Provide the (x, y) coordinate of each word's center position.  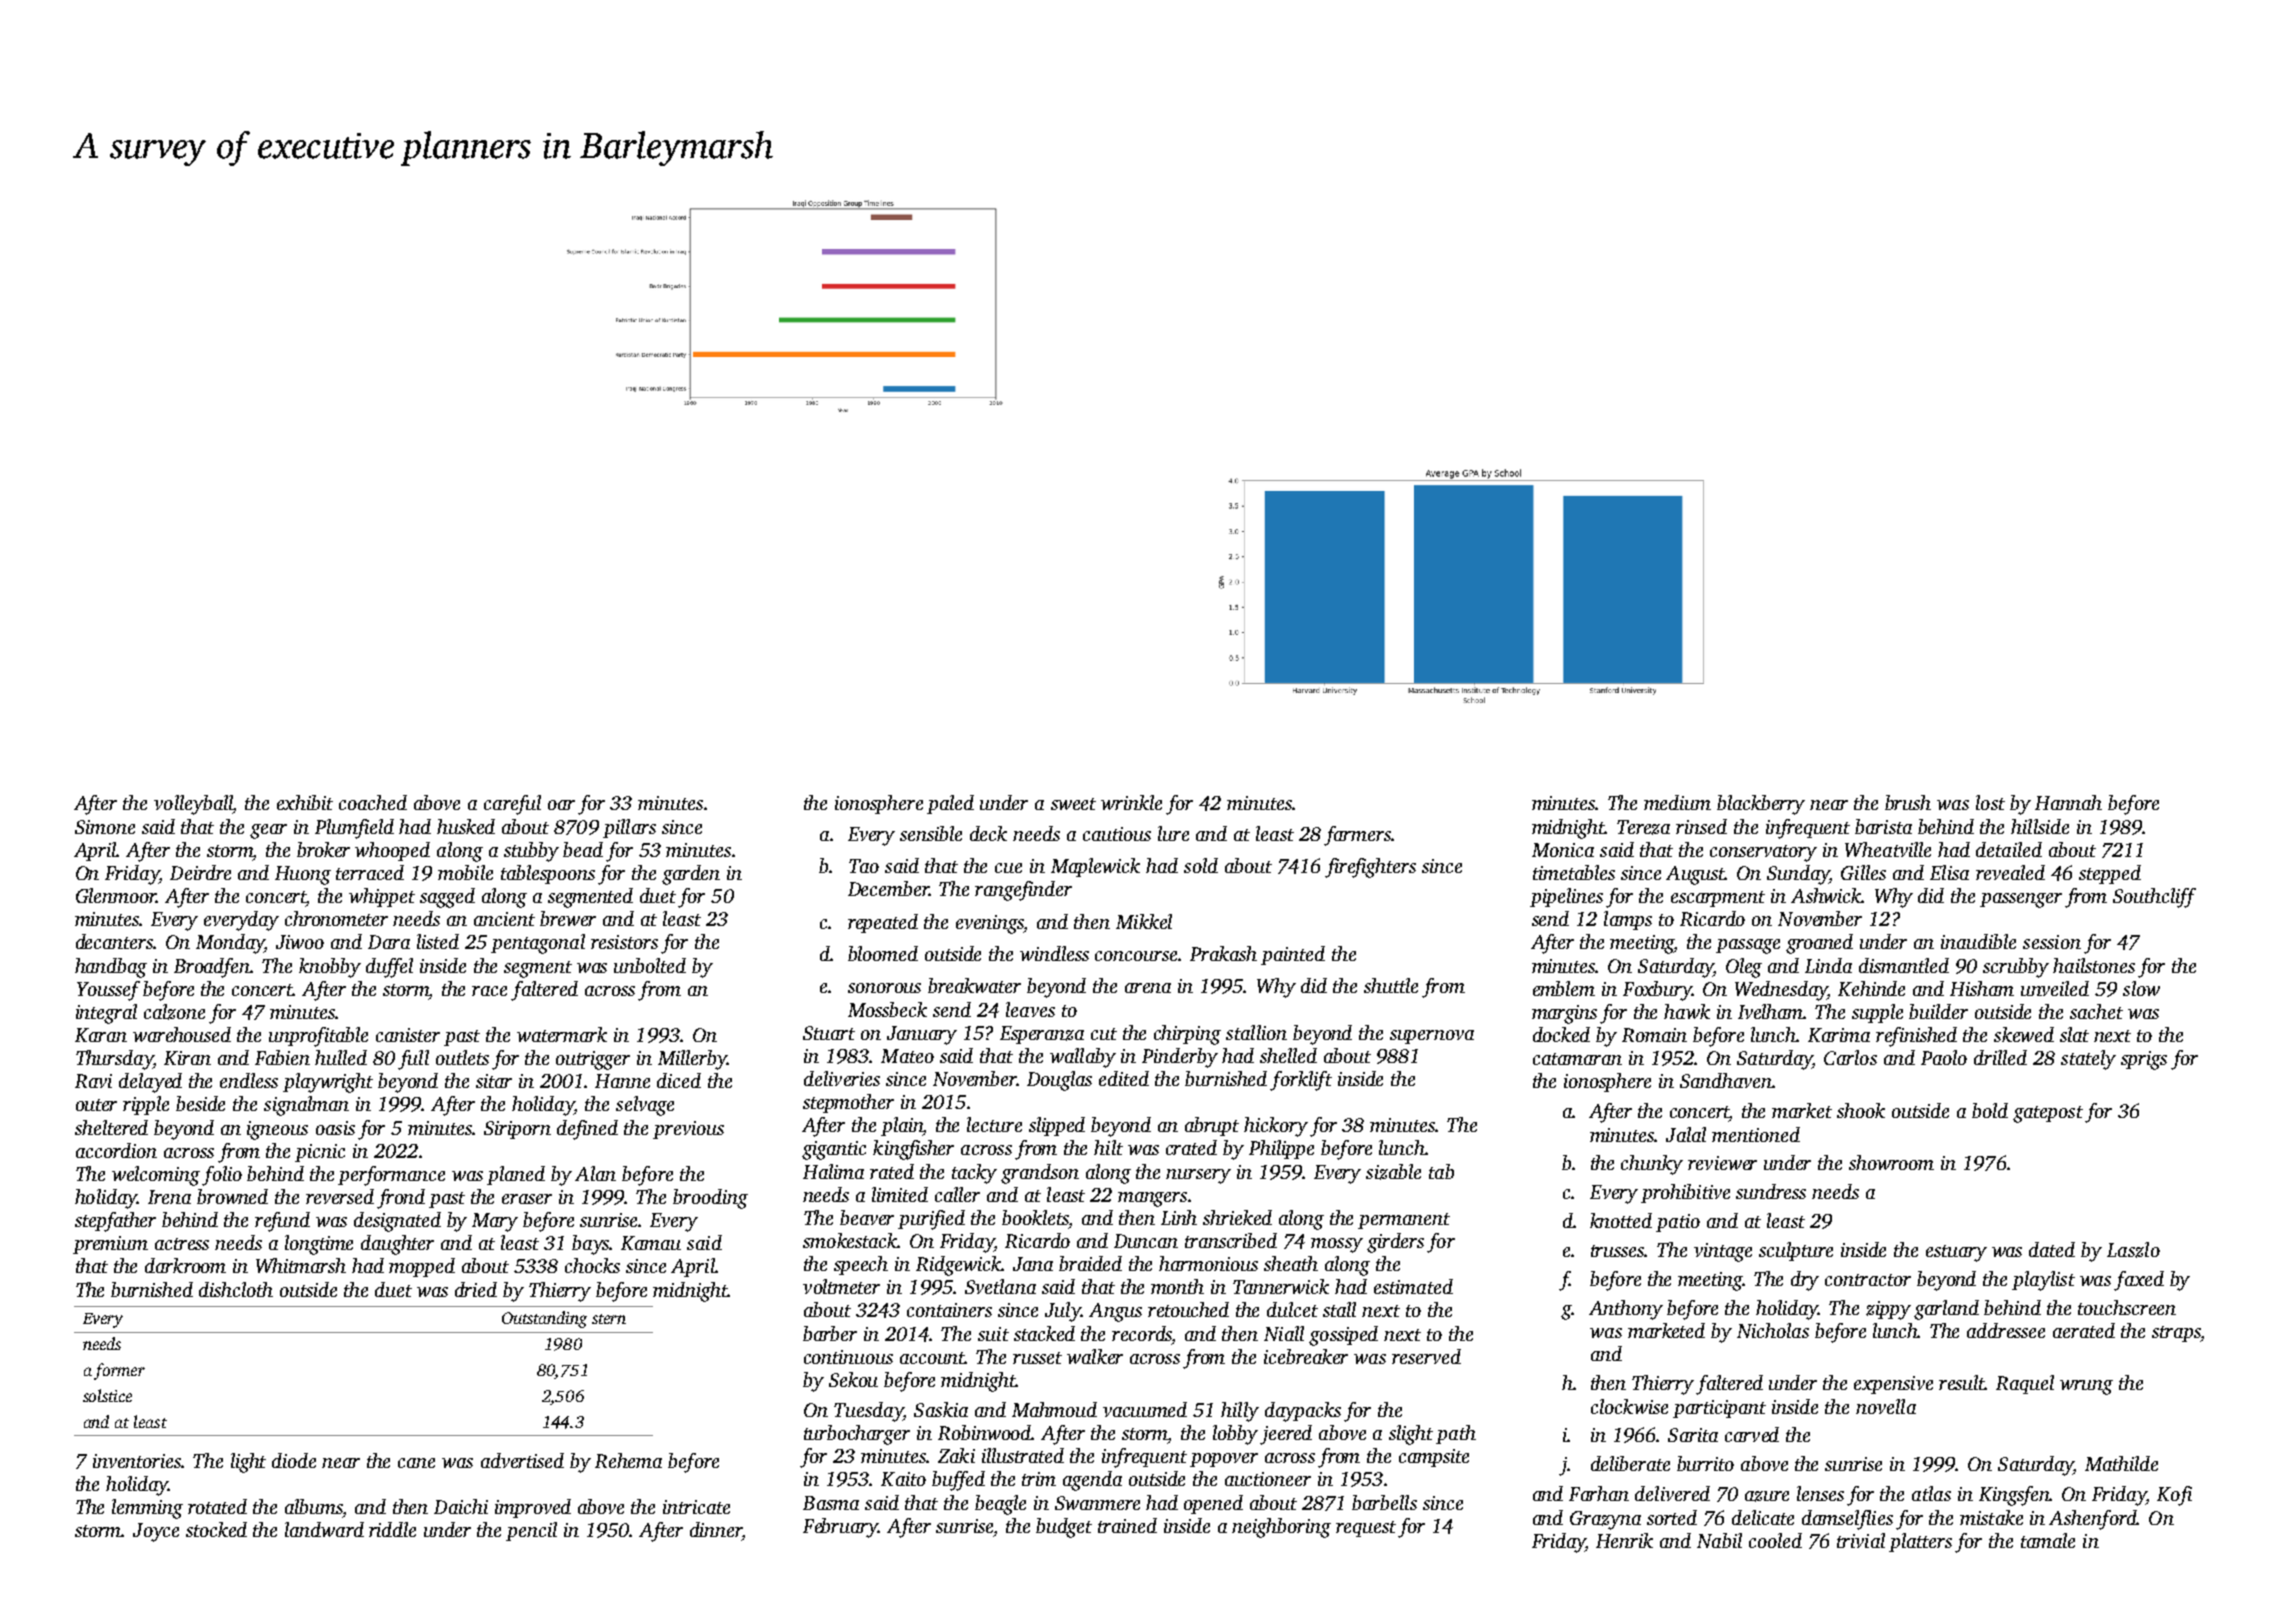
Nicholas (1773, 1330)
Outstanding (544, 1319)
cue (1008, 868)
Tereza (1643, 827)
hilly (1240, 1412)
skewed (2024, 1034)
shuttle (1391, 985)
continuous (848, 1357)
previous (688, 1130)
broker (323, 849)
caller (957, 1194)
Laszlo (2133, 1250)
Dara (389, 942)
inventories (137, 1461)
